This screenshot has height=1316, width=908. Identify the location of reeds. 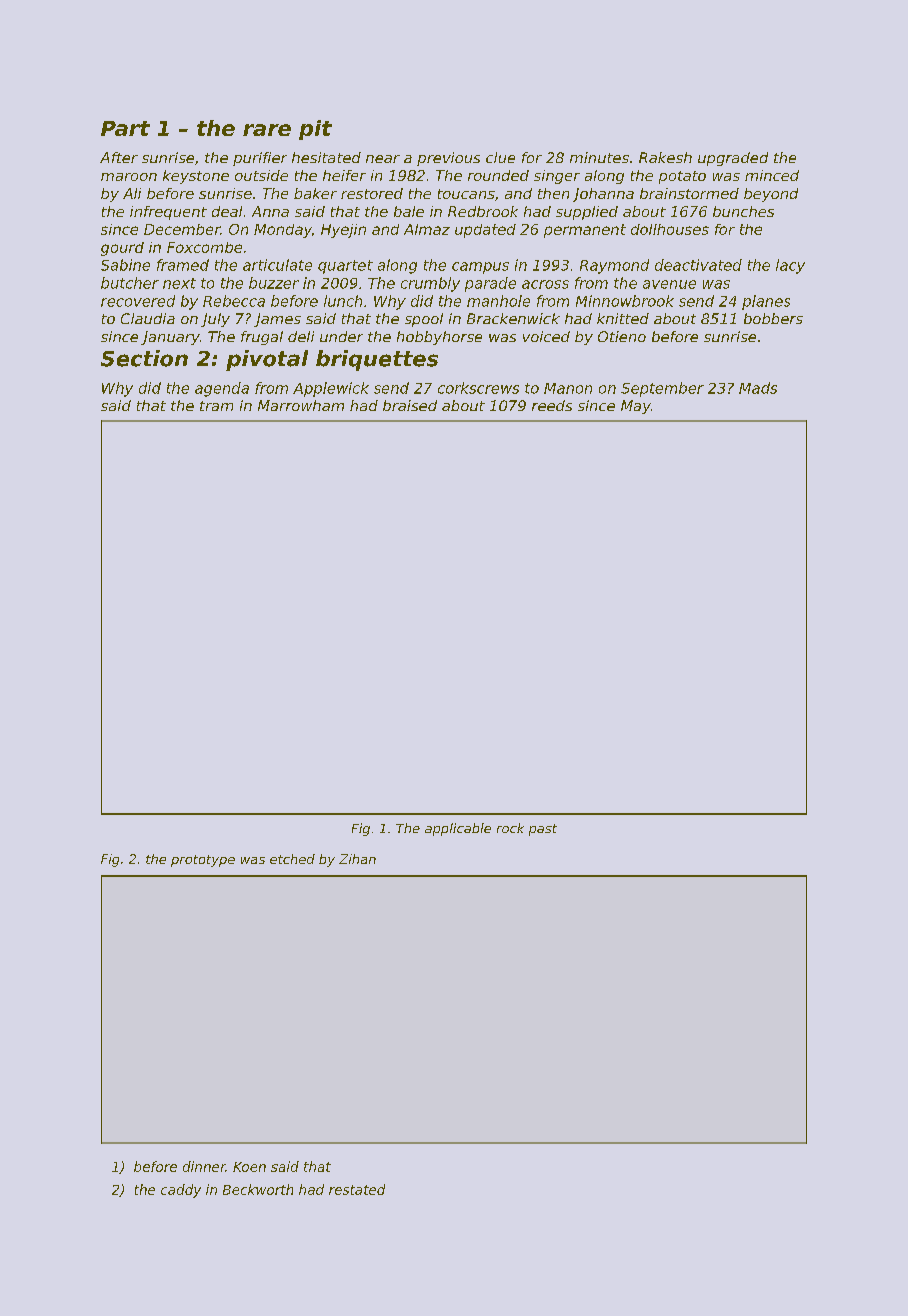
(552, 405).
